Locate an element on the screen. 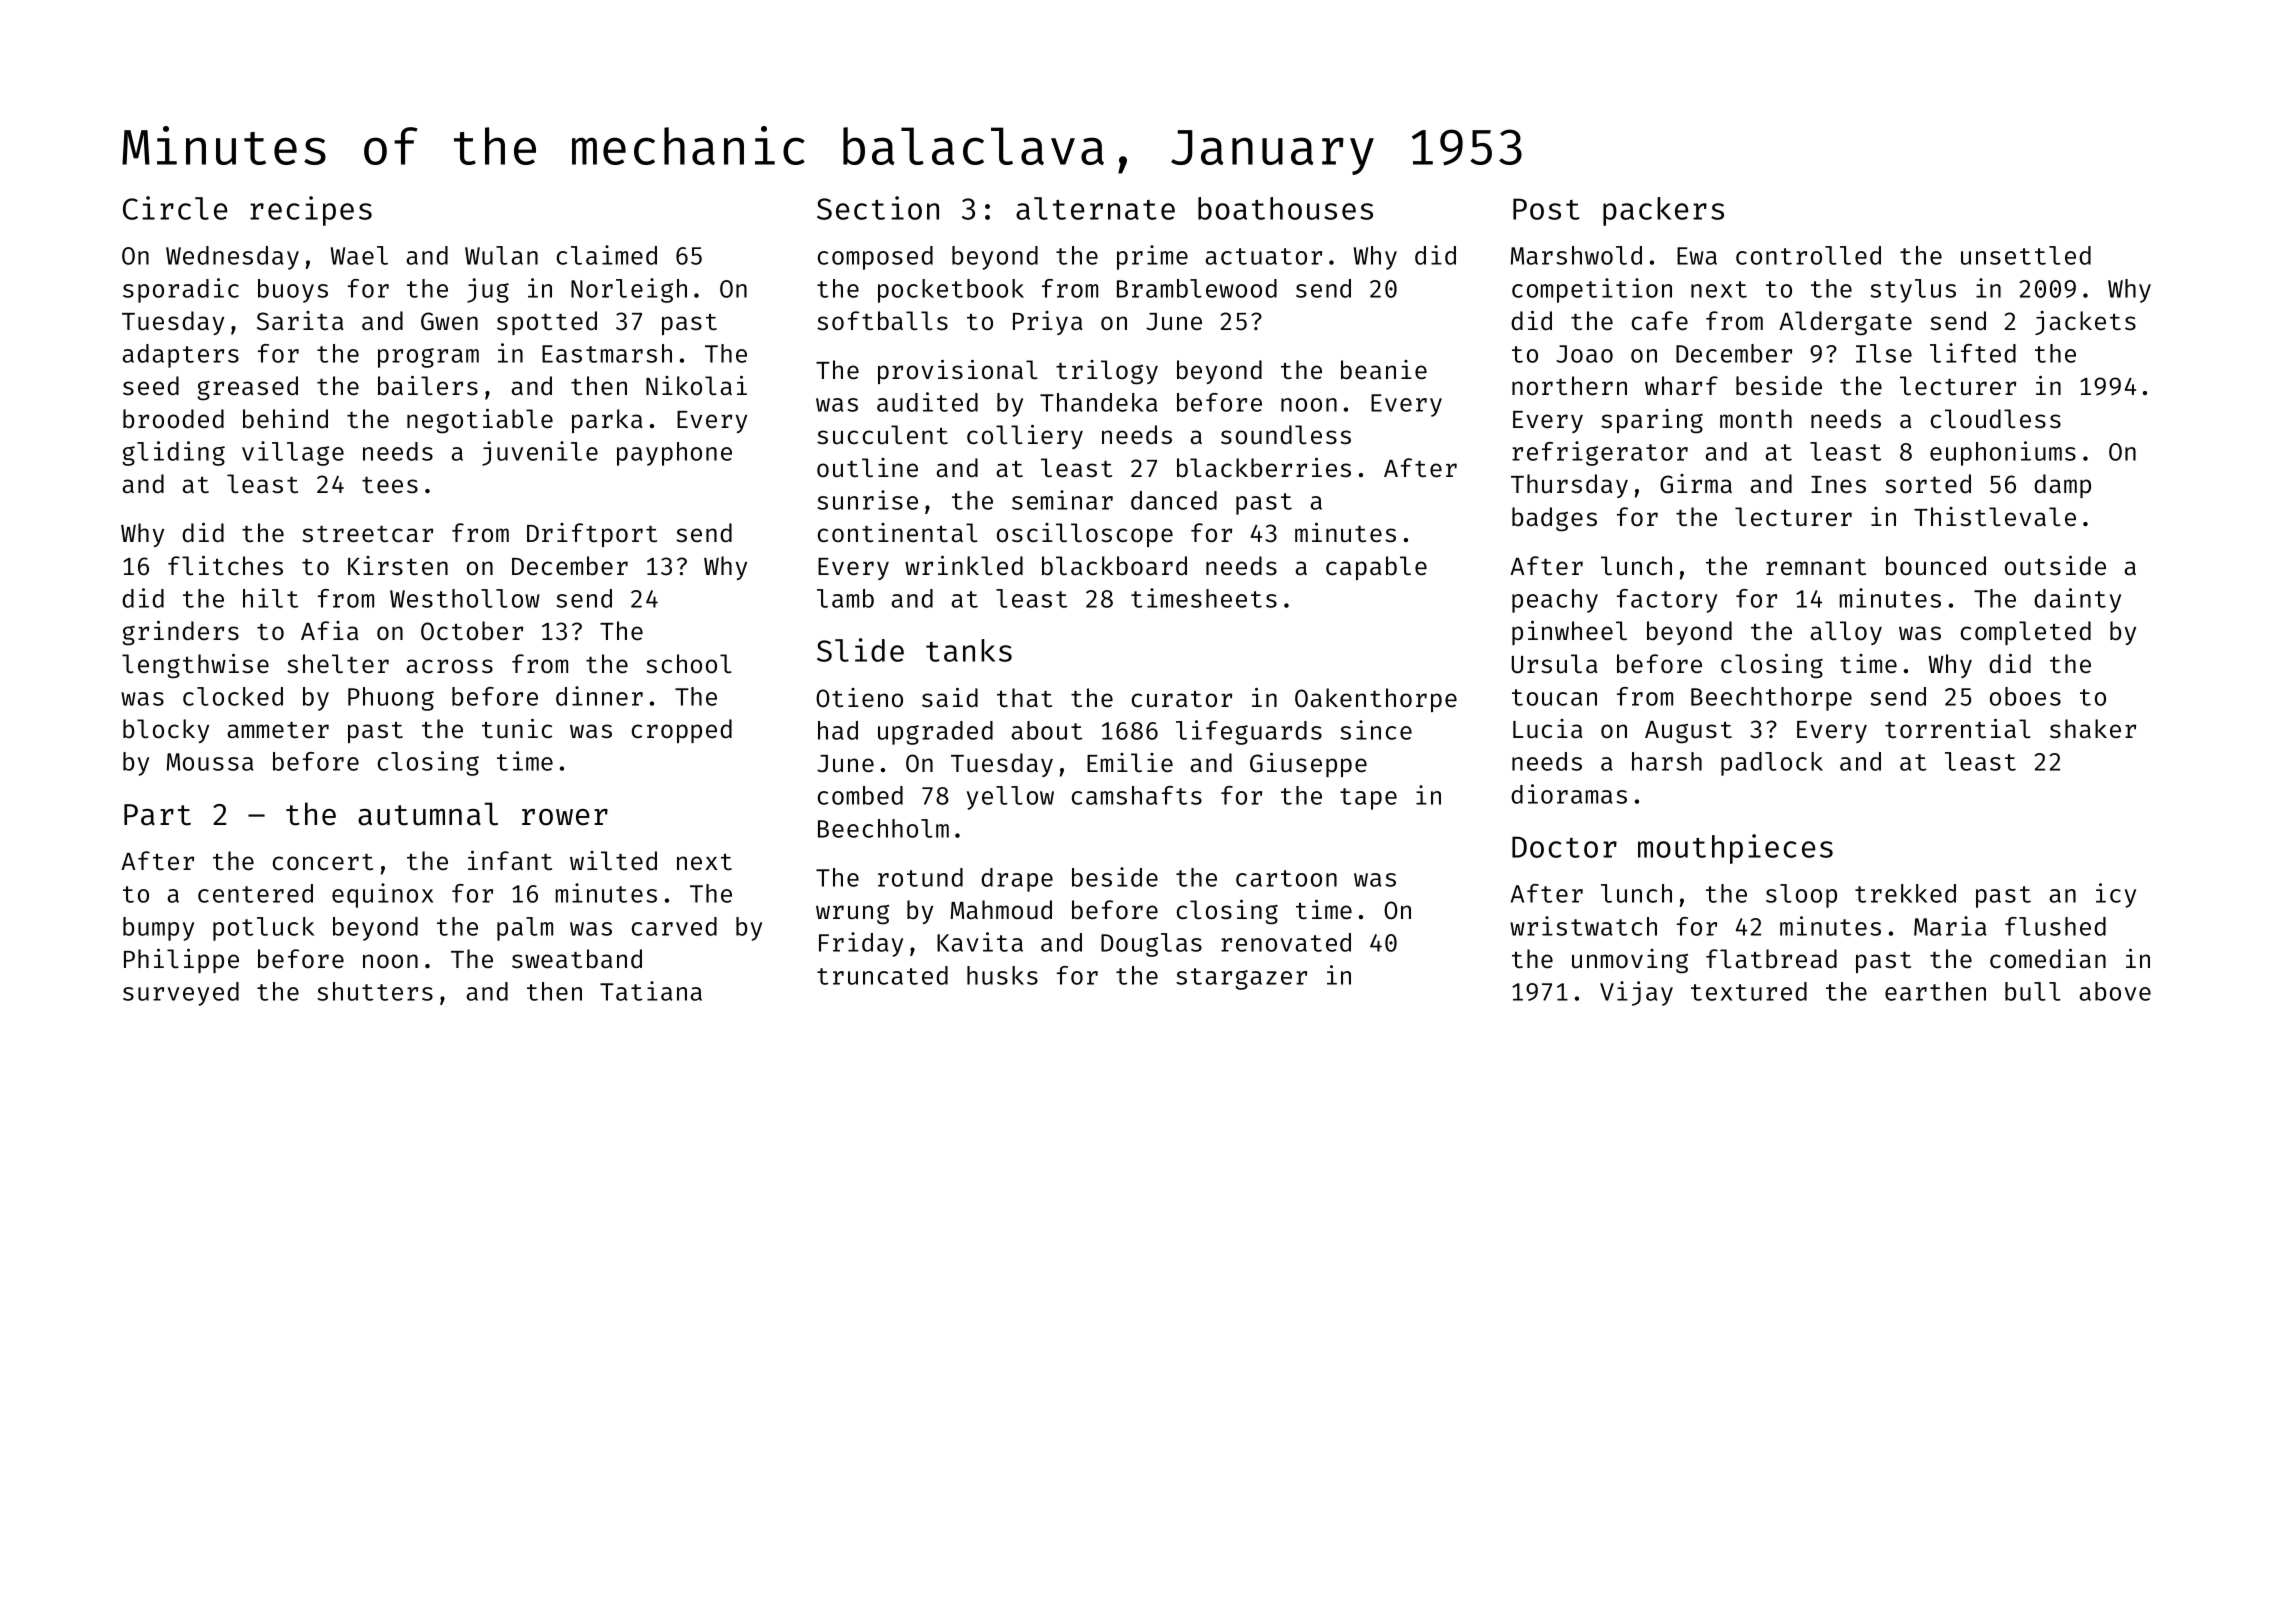  trilogy is located at coordinates (1107, 372).
